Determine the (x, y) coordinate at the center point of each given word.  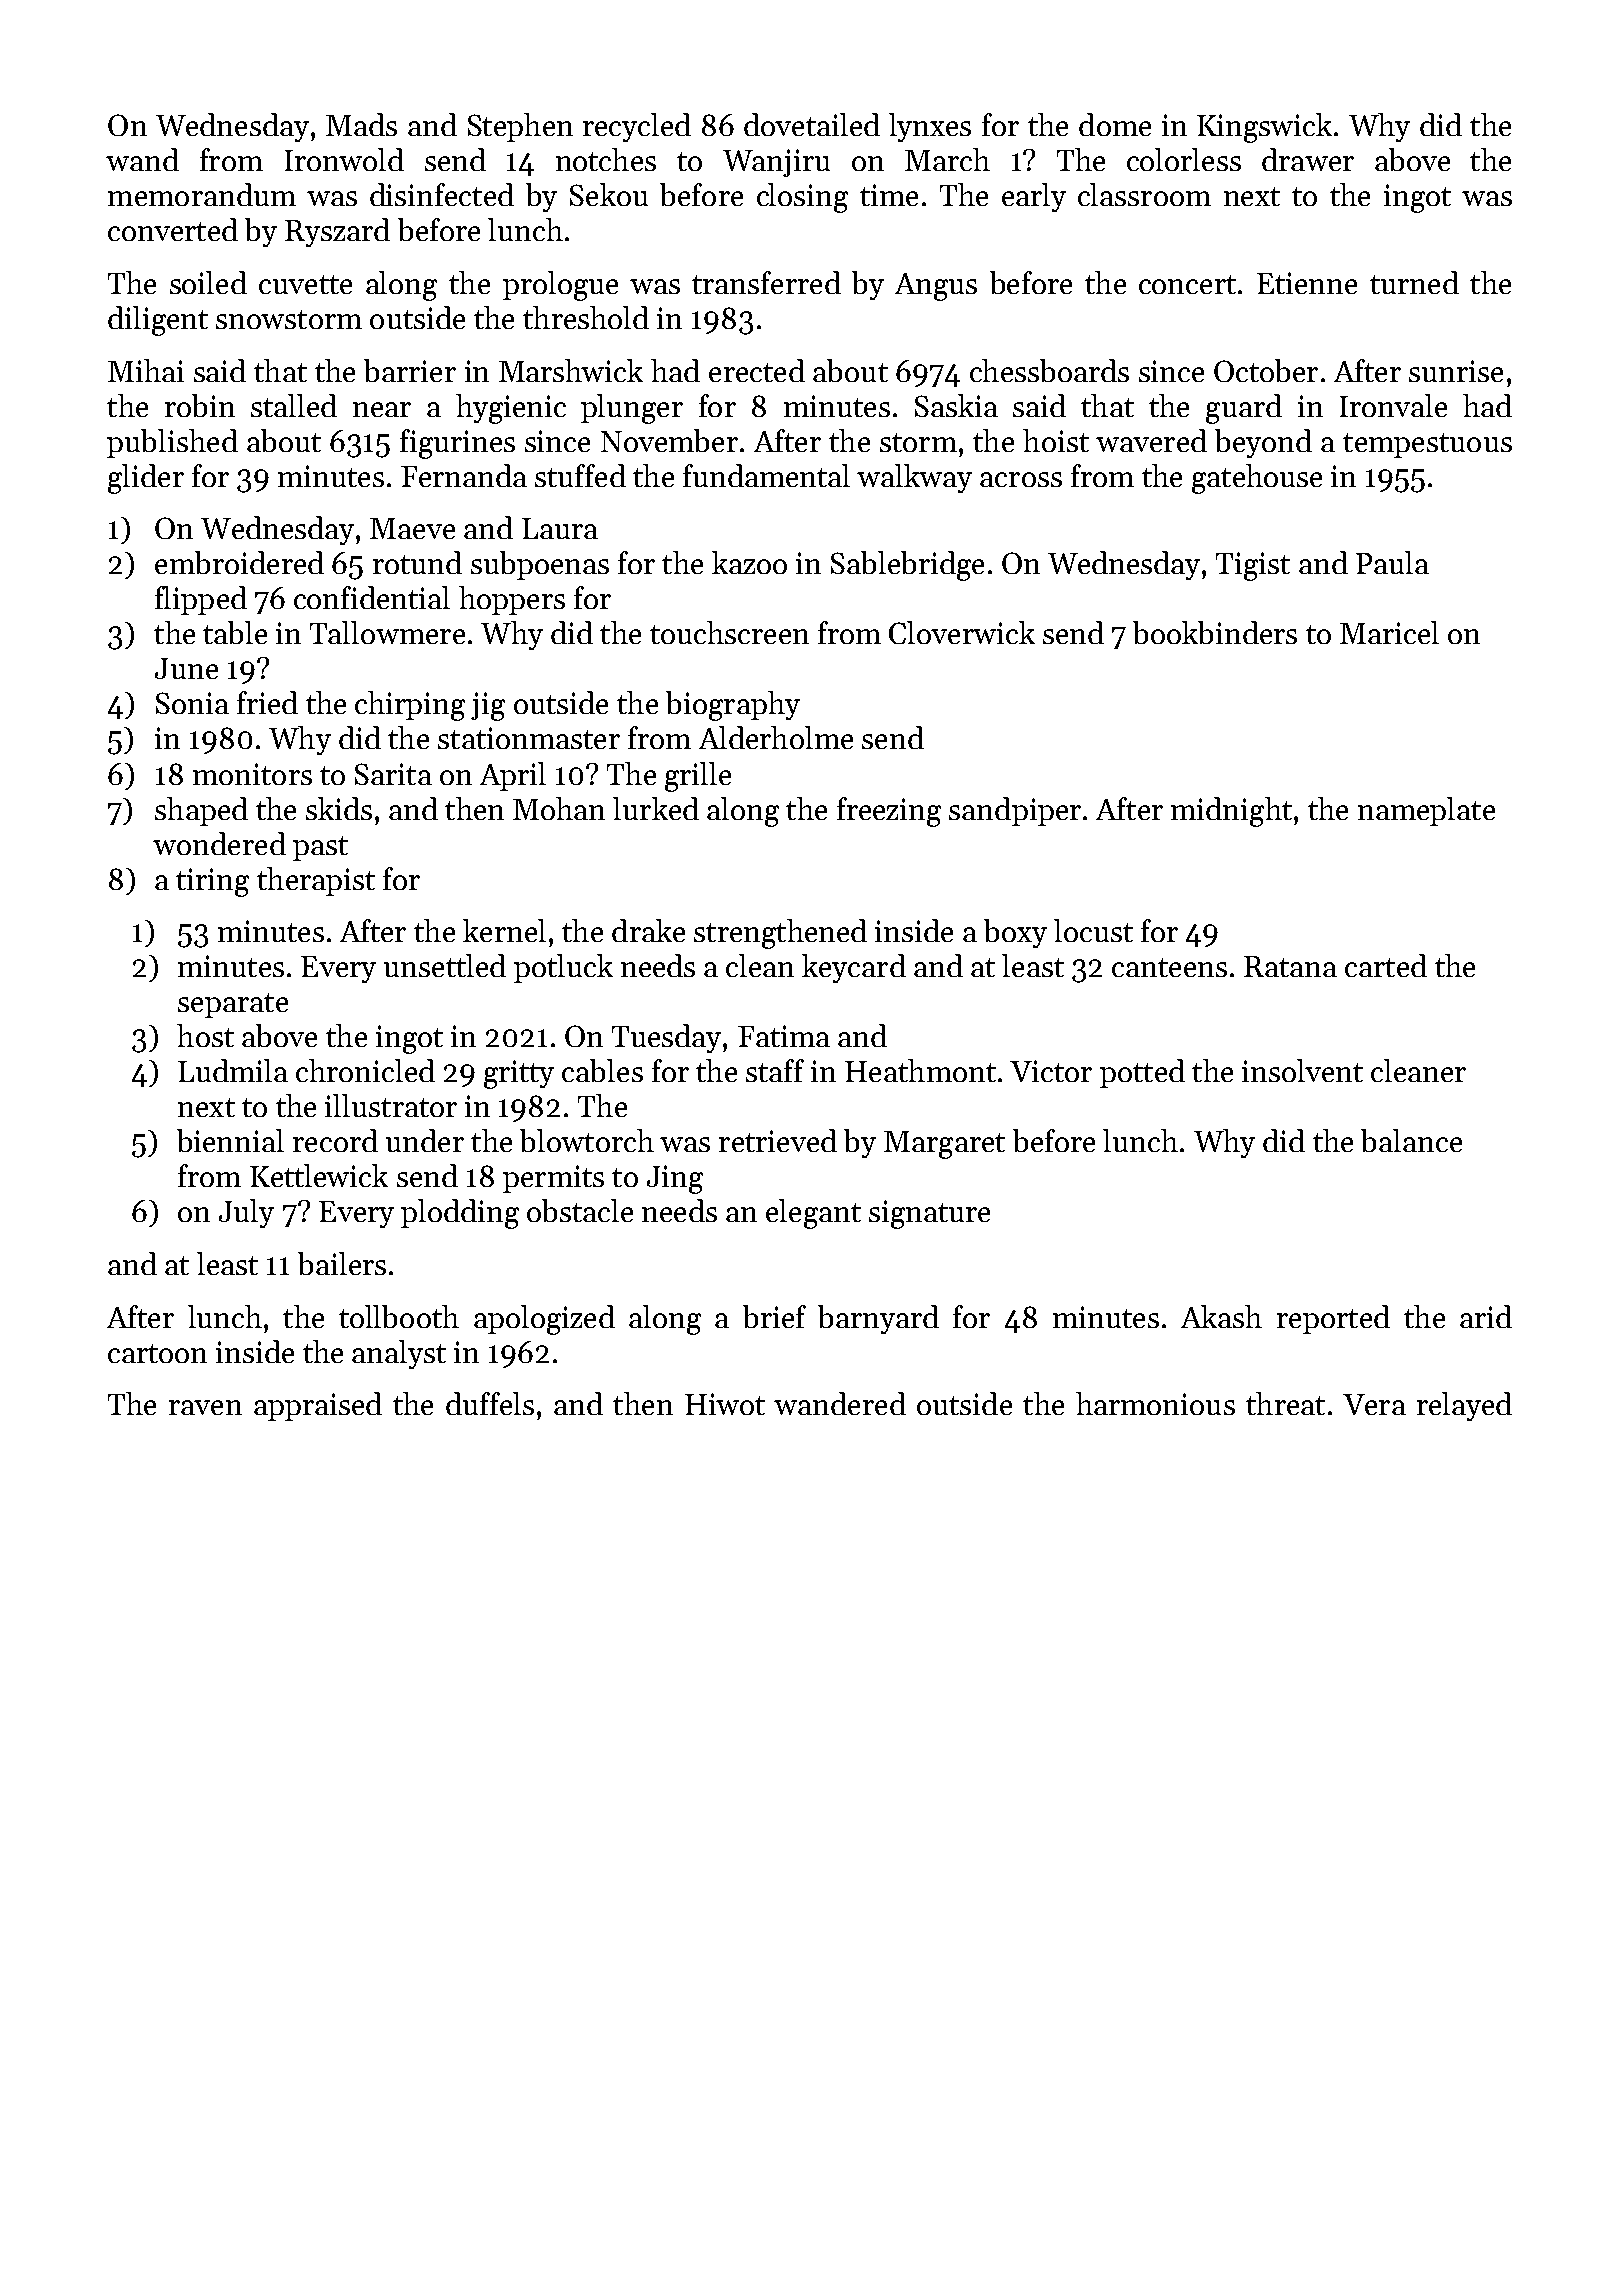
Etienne (1307, 283)
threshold (586, 317)
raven (205, 1407)
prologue (560, 286)
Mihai (146, 370)
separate (233, 1005)
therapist (316, 881)
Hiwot (725, 1404)
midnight (1231, 812)
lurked (656, 808)
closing (802, 198)
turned (1414, 282)
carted (1386, 965)
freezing (889, 812)
